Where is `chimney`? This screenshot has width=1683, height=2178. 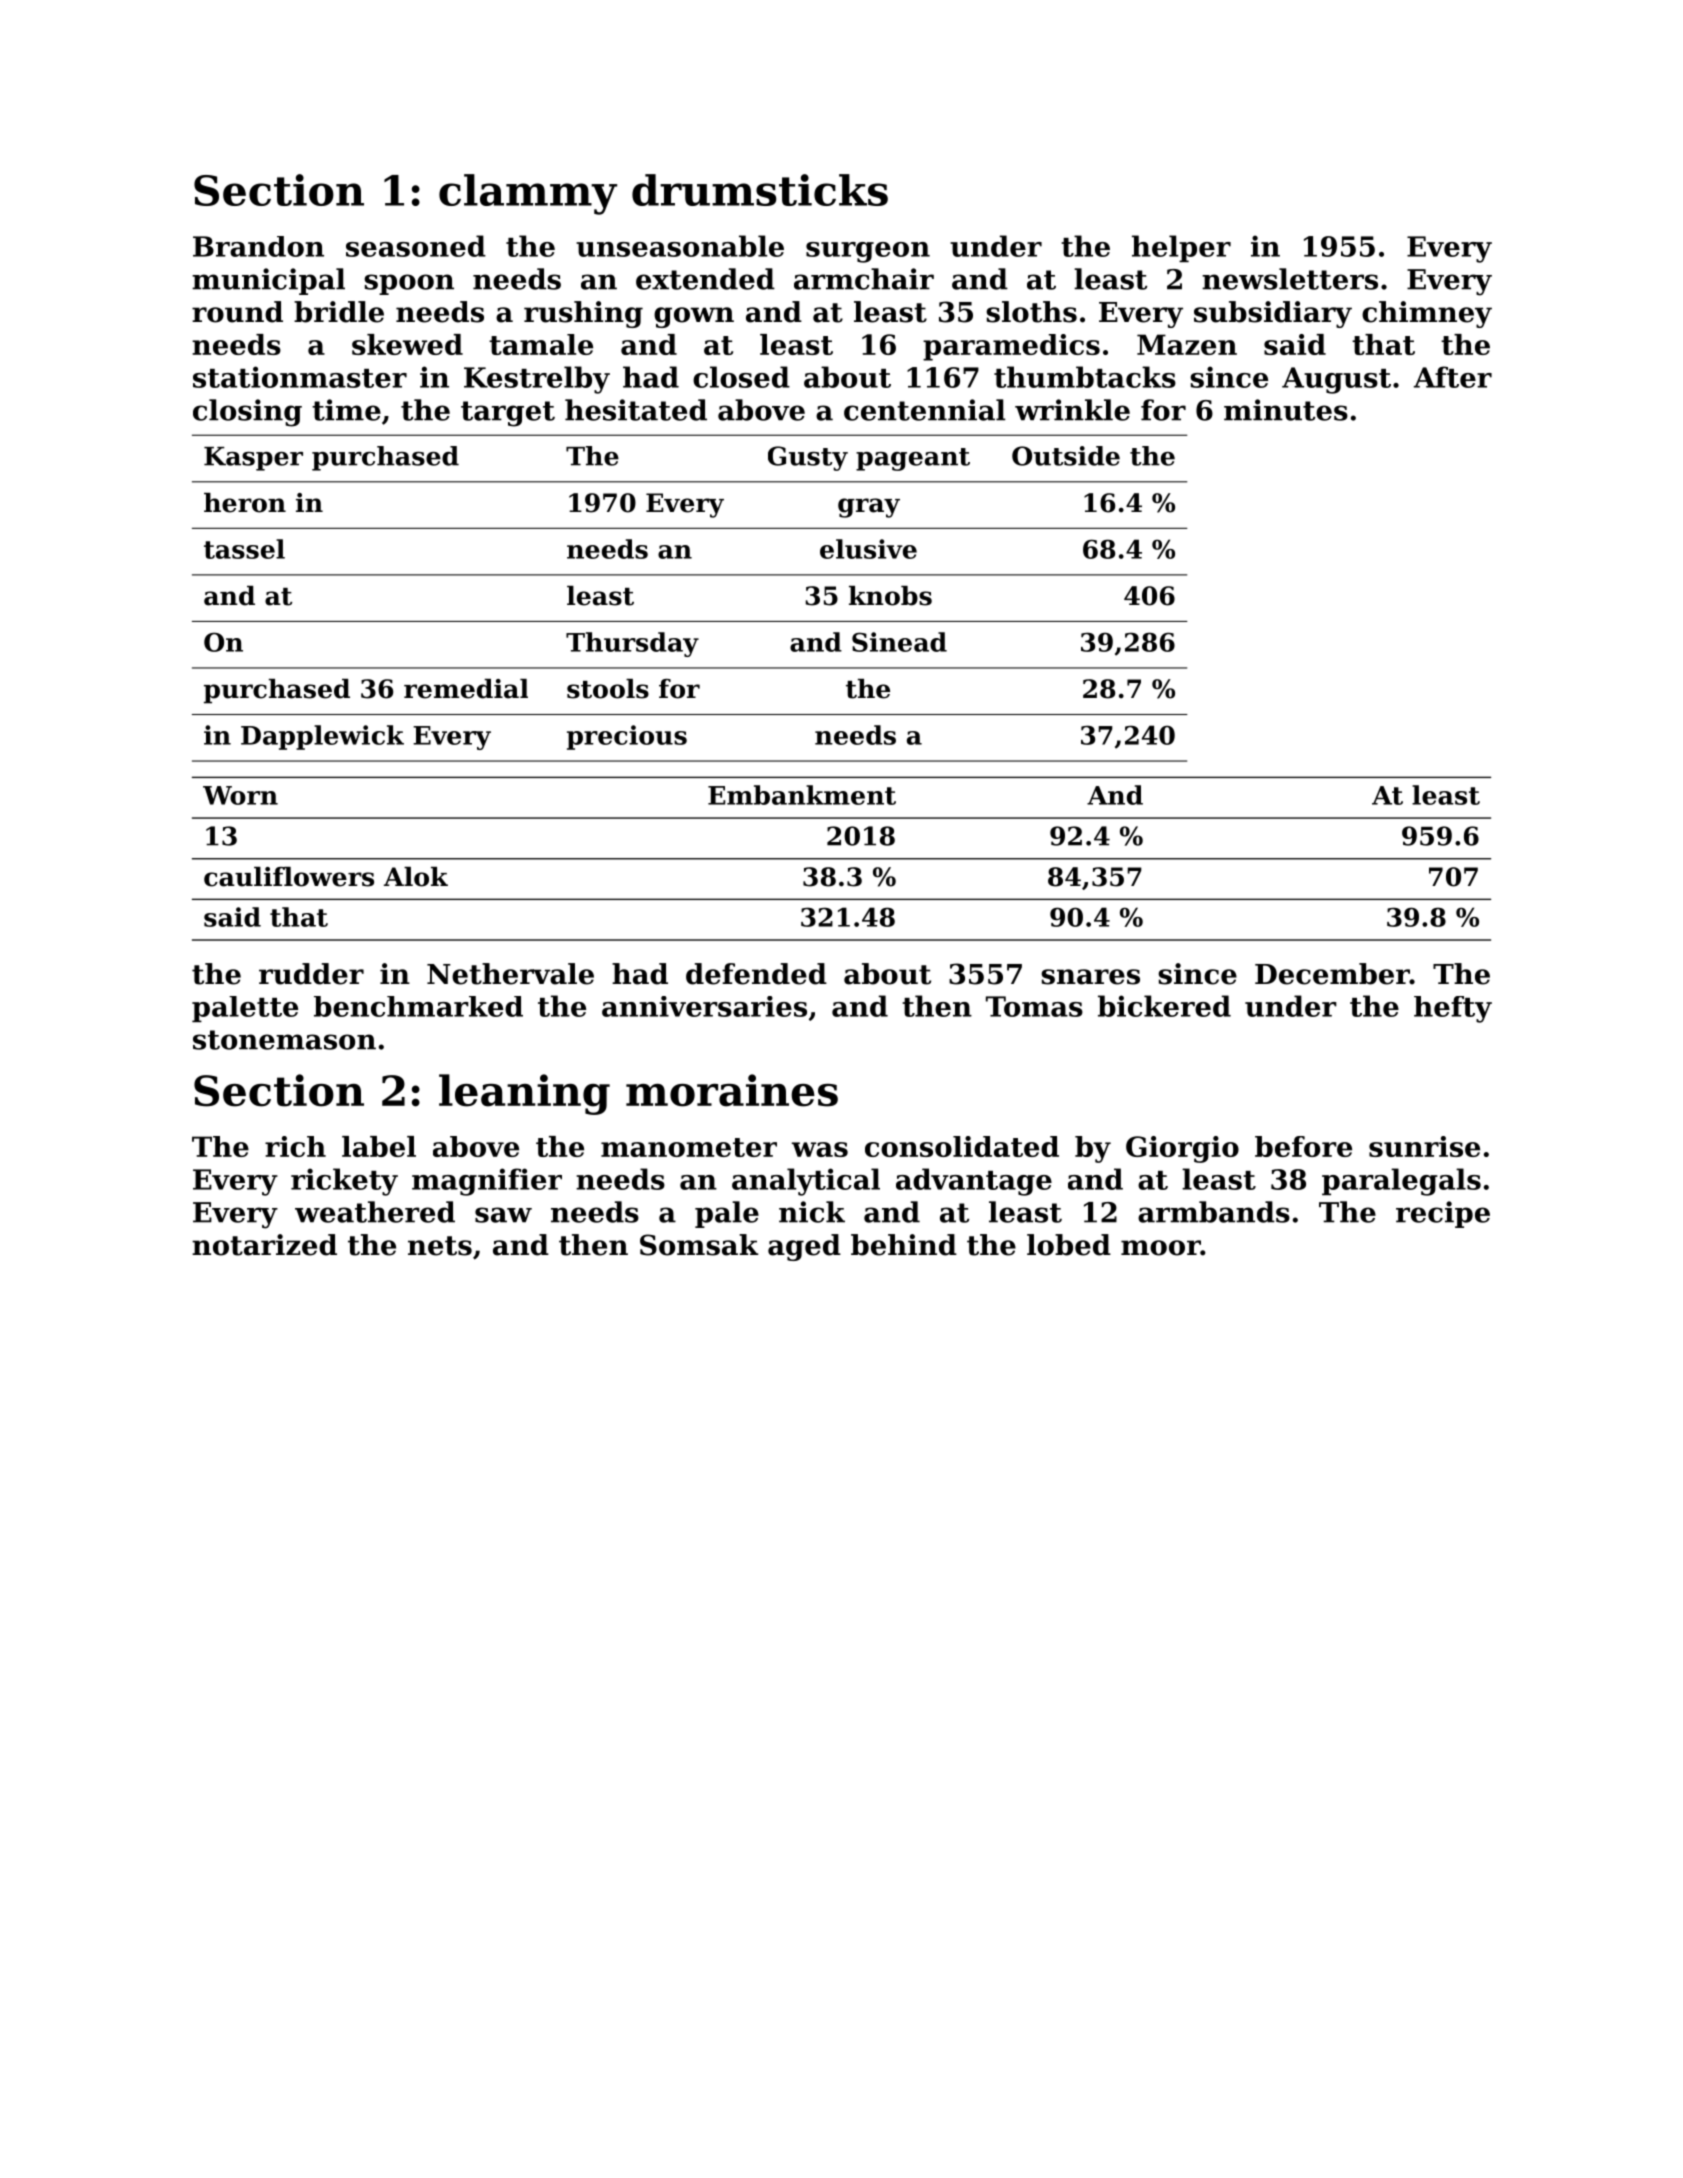 chimney is located at coordinates (1427, 314).
